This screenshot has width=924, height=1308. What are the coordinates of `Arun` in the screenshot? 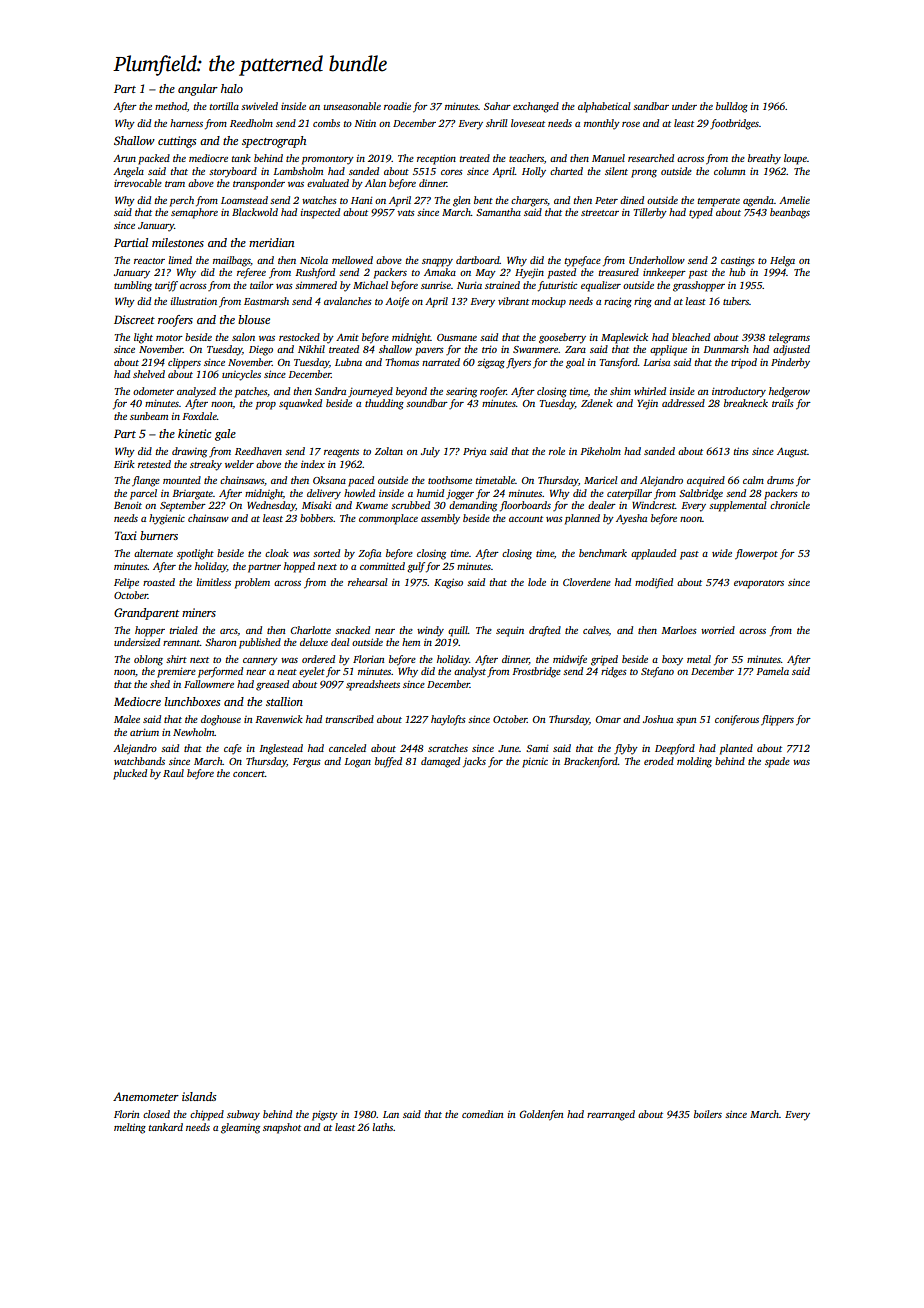 It's located at (124, 158).
